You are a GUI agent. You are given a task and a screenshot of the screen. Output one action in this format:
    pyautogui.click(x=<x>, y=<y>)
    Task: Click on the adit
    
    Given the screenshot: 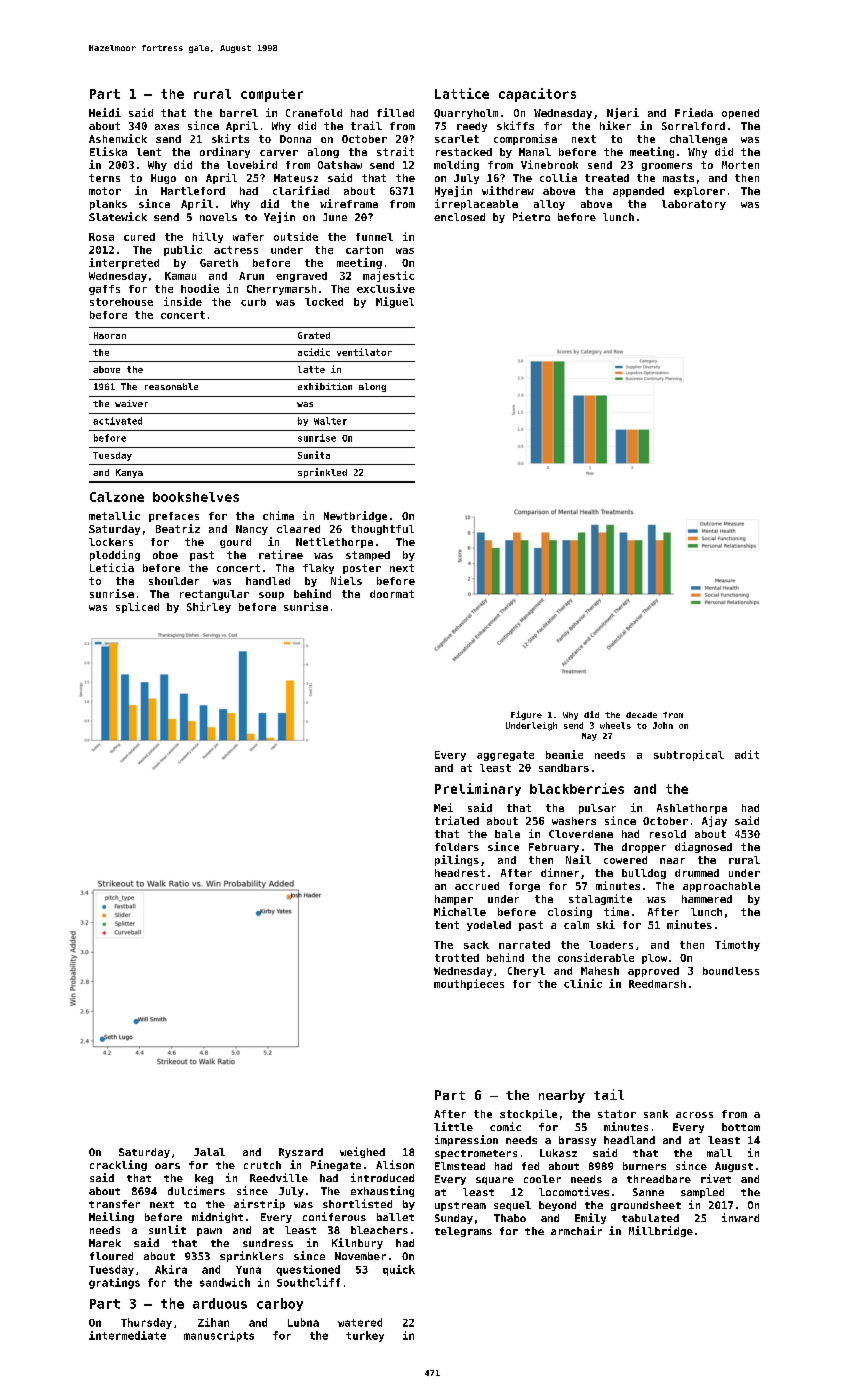 What is the action you would take?
    pyautogui.click(x=747, y=754)
